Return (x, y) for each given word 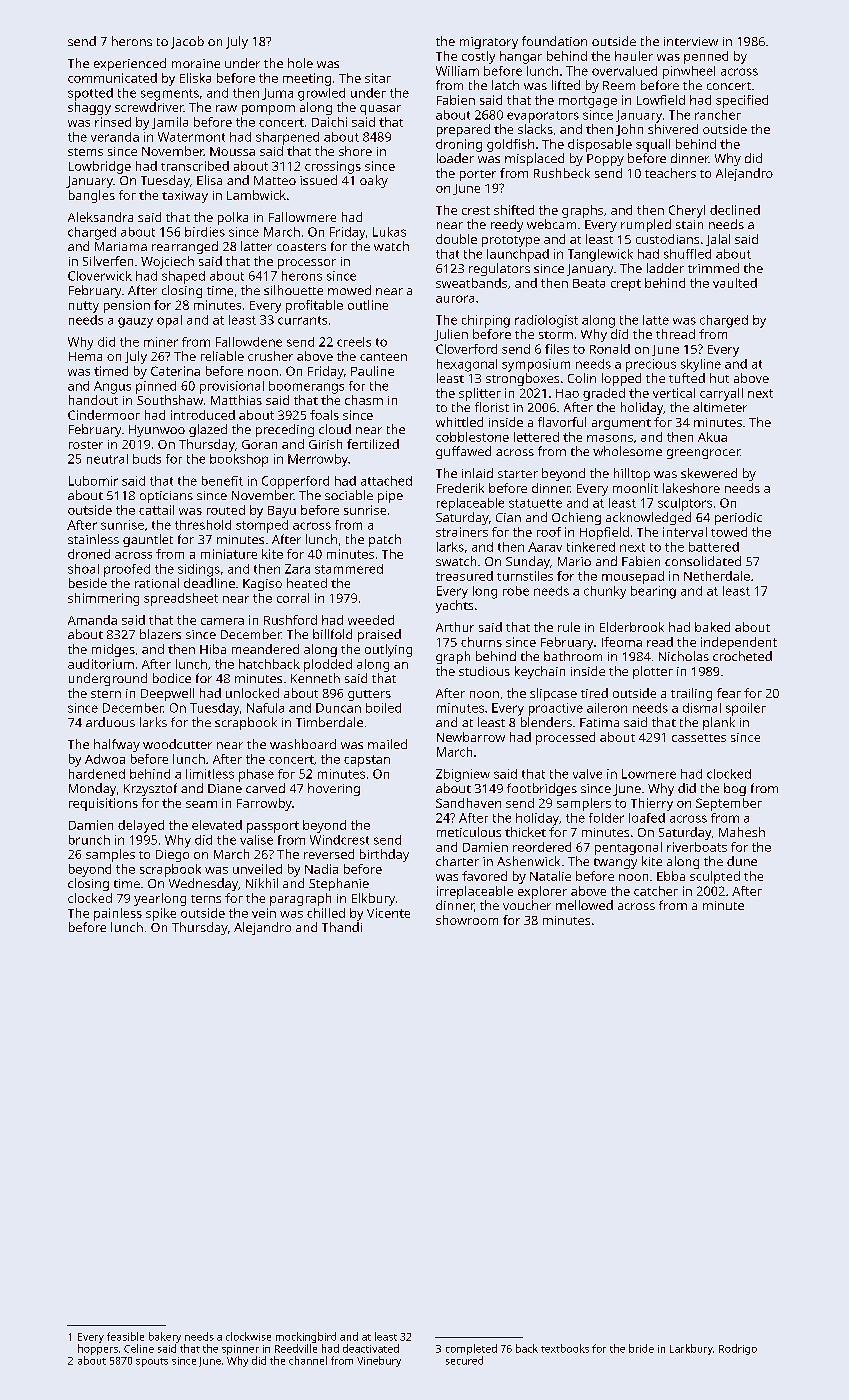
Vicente (388, 913)
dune (742, 861)
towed (729, 532)
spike (161, 914)
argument (621, 424)
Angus (112, 387)
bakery (165, 1337)
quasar (380, 110)
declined (735, 210)
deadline (209, 583)
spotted (90, 94)
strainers (462, 532)
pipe (390, 497)
